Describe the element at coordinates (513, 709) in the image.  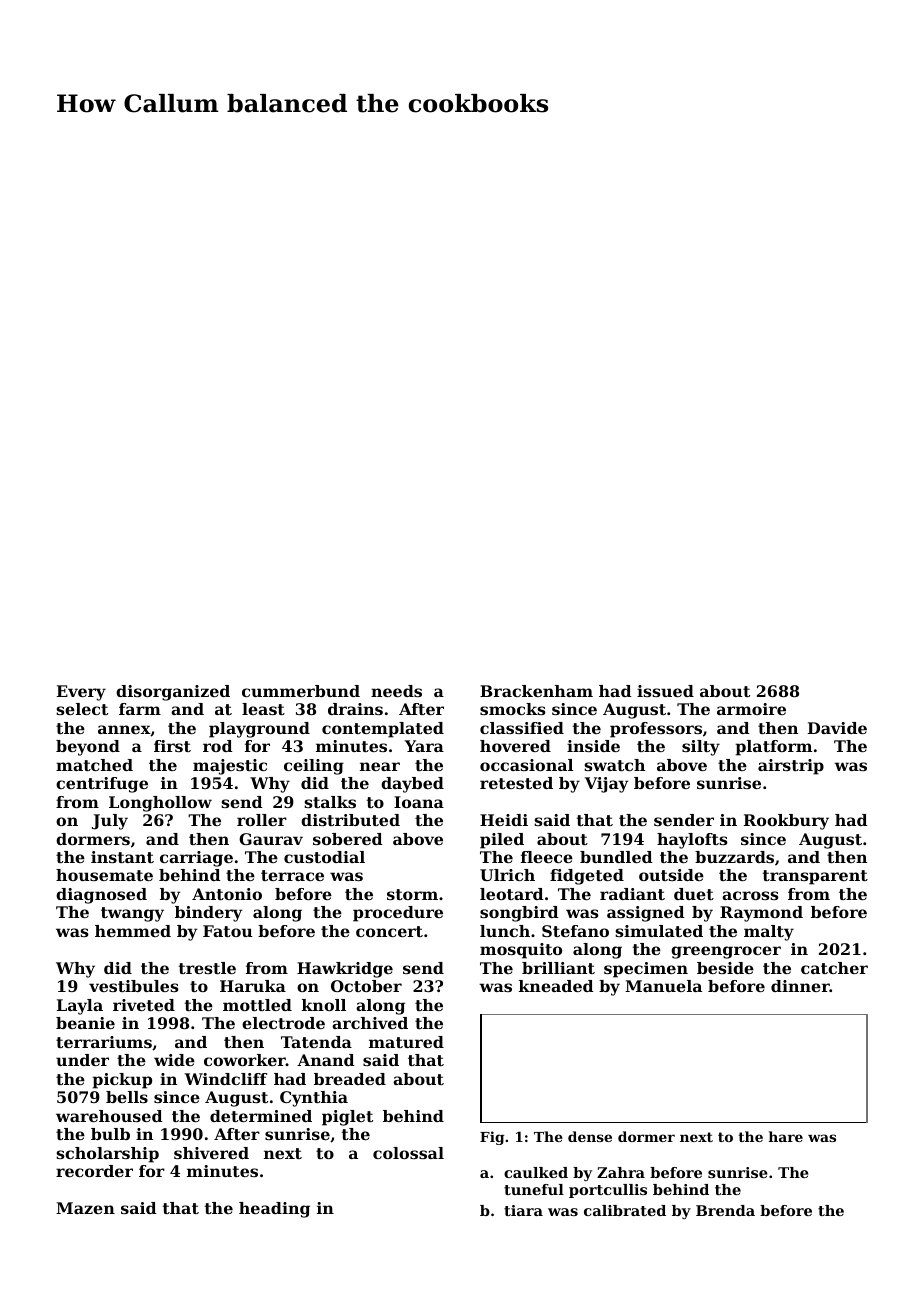
I see `smocks` at that location.
